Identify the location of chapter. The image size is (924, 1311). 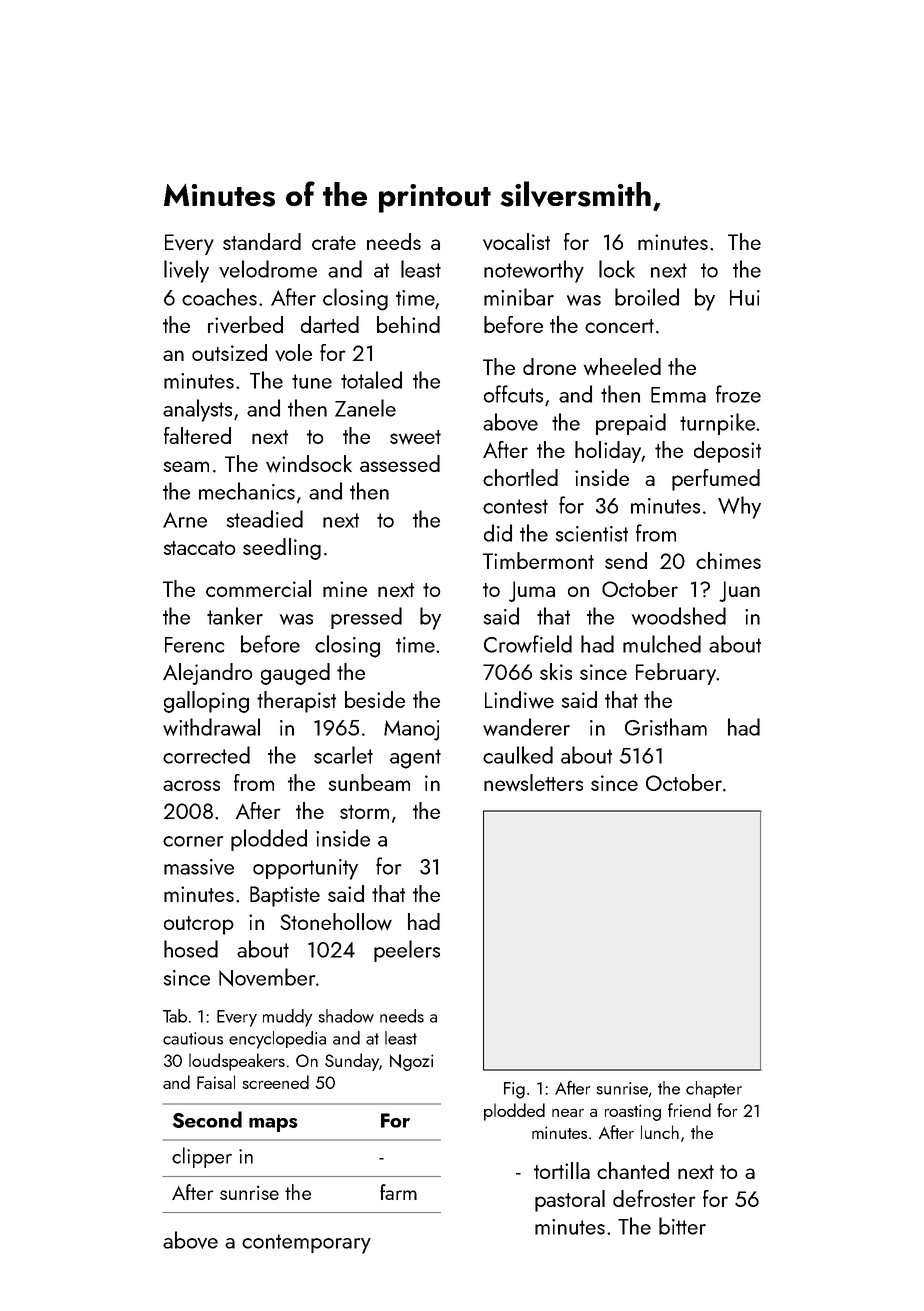
(714, 1089).
